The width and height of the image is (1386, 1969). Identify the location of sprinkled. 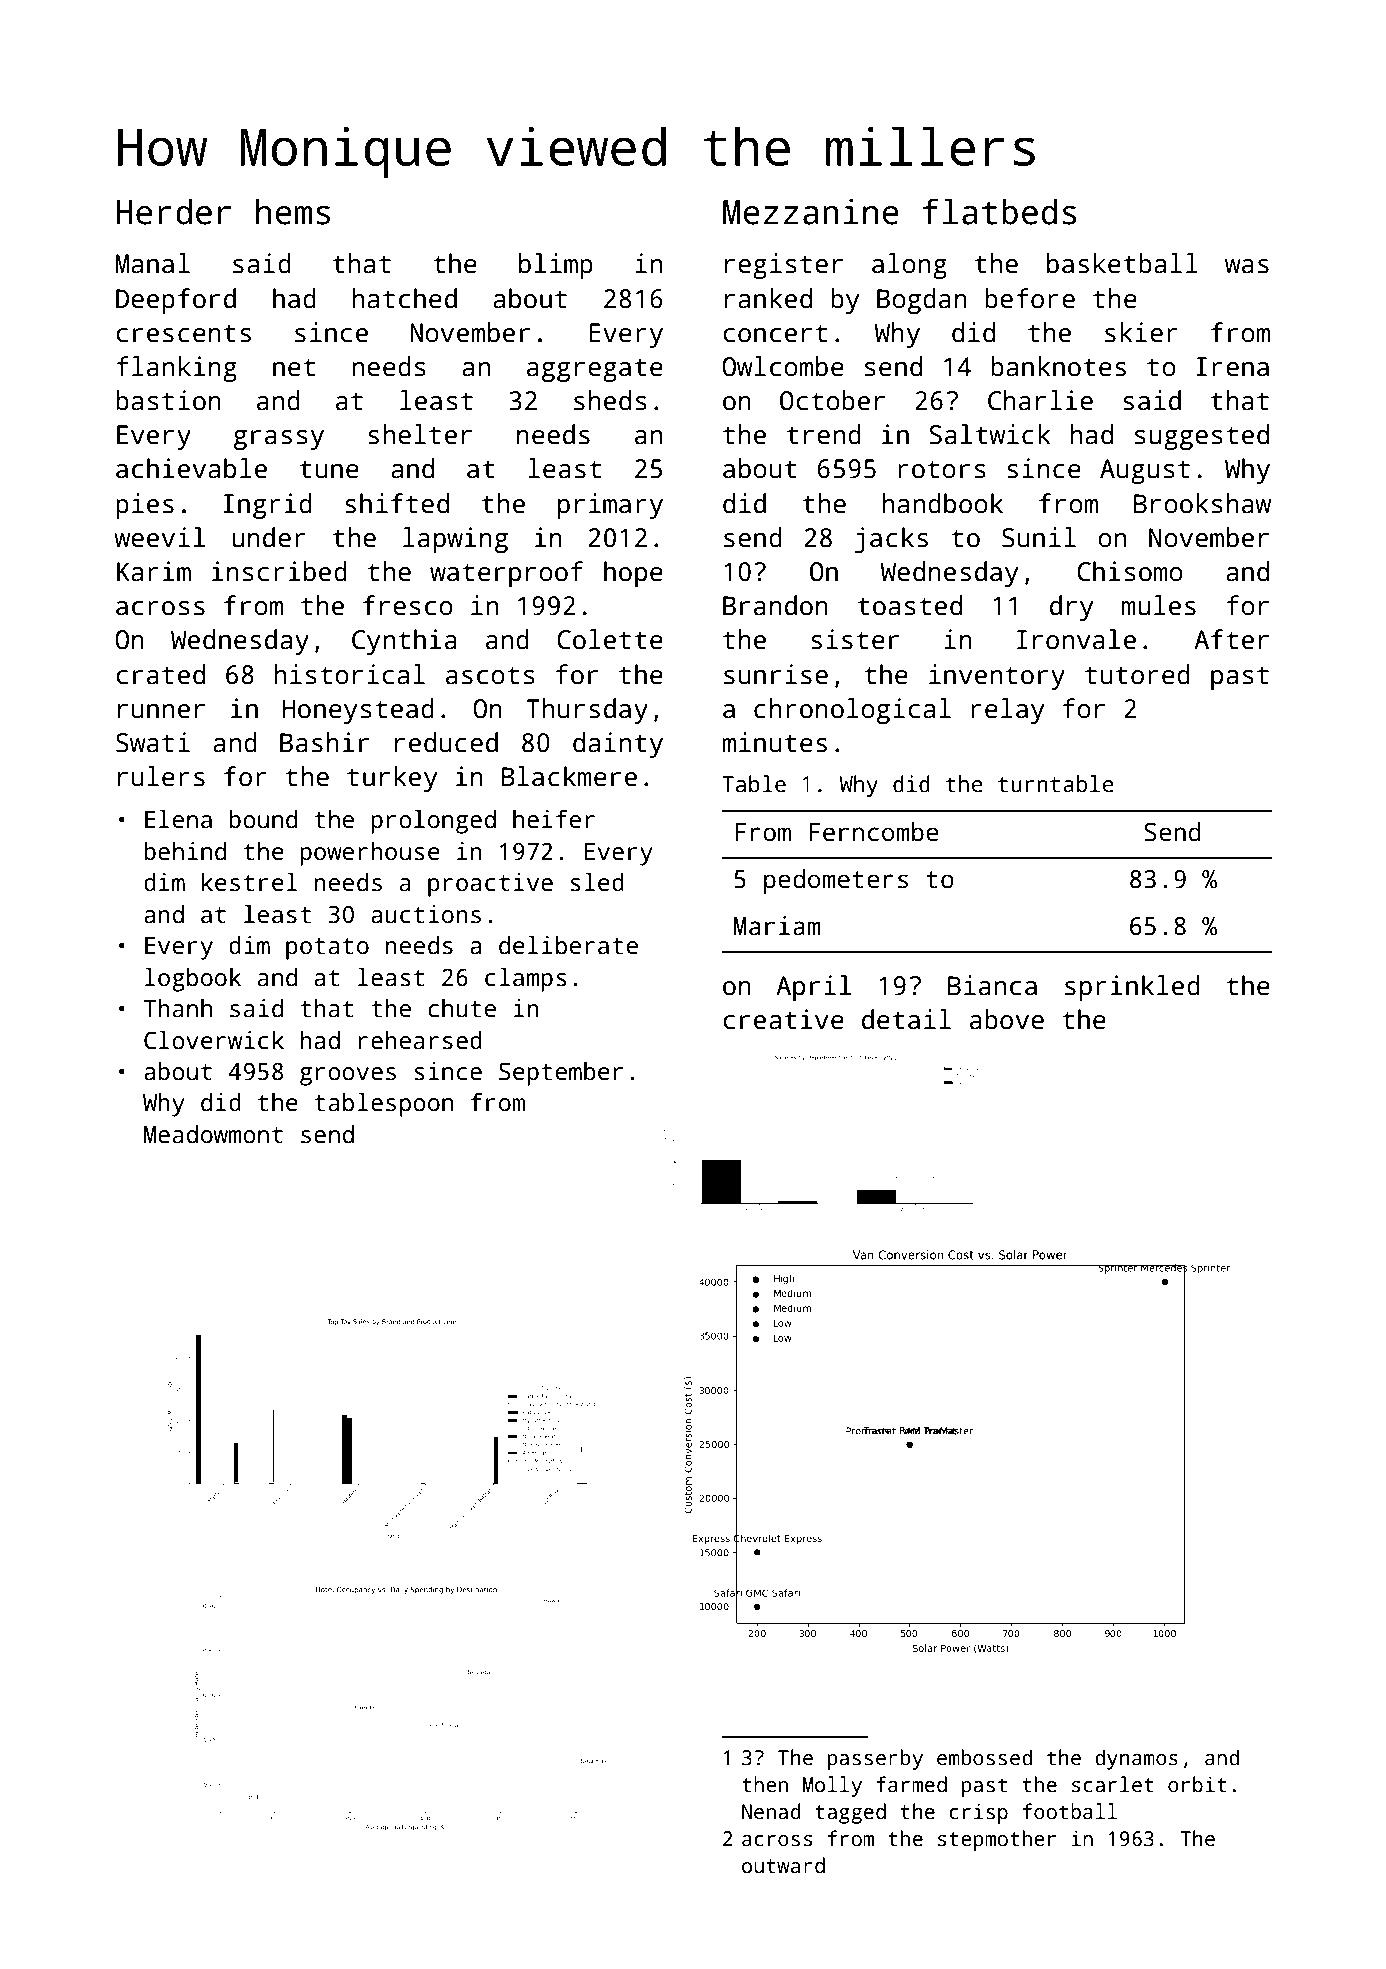
(1132, 988).
